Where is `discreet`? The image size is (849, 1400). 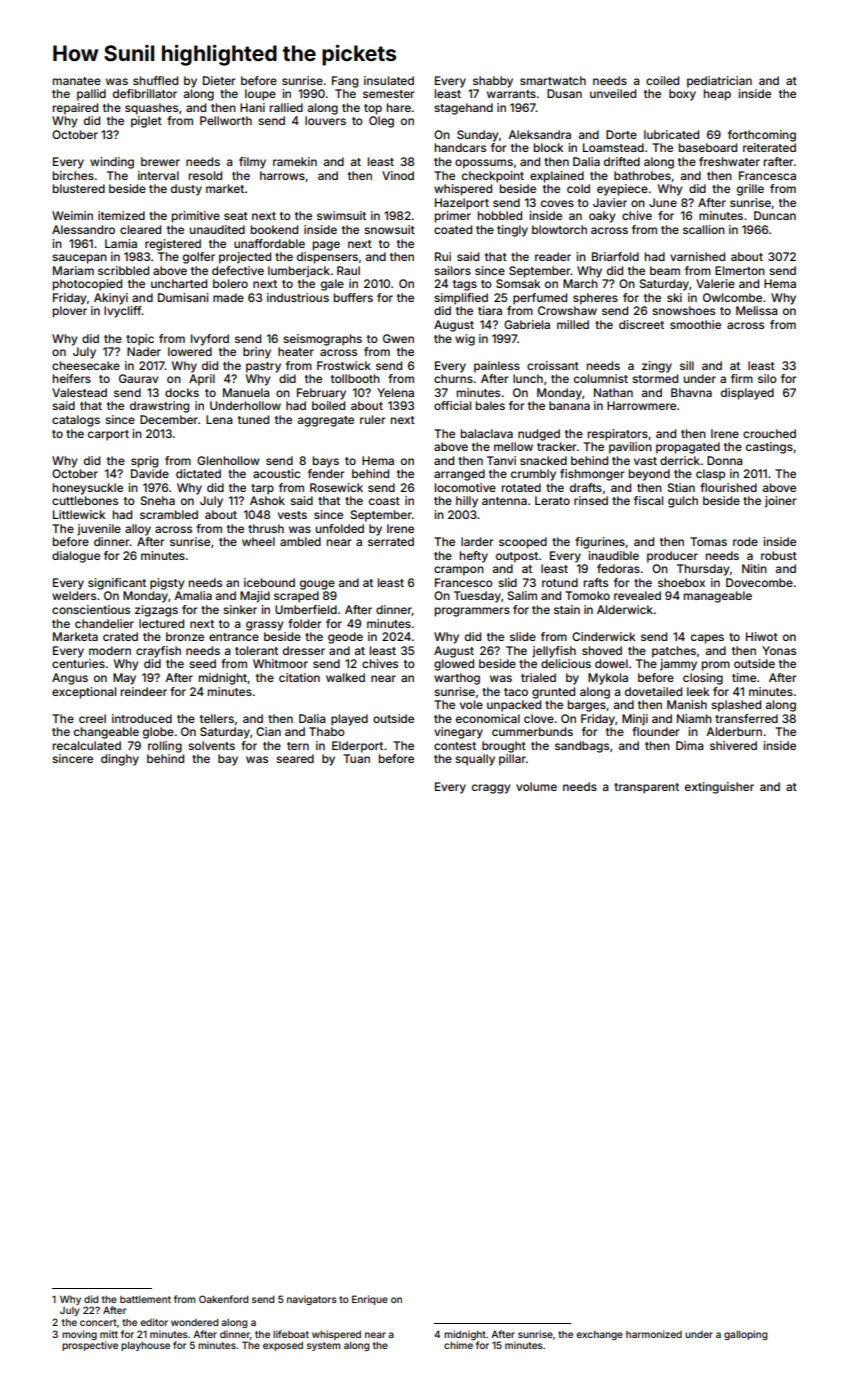
discreet is located at coordinates (641, 324).
